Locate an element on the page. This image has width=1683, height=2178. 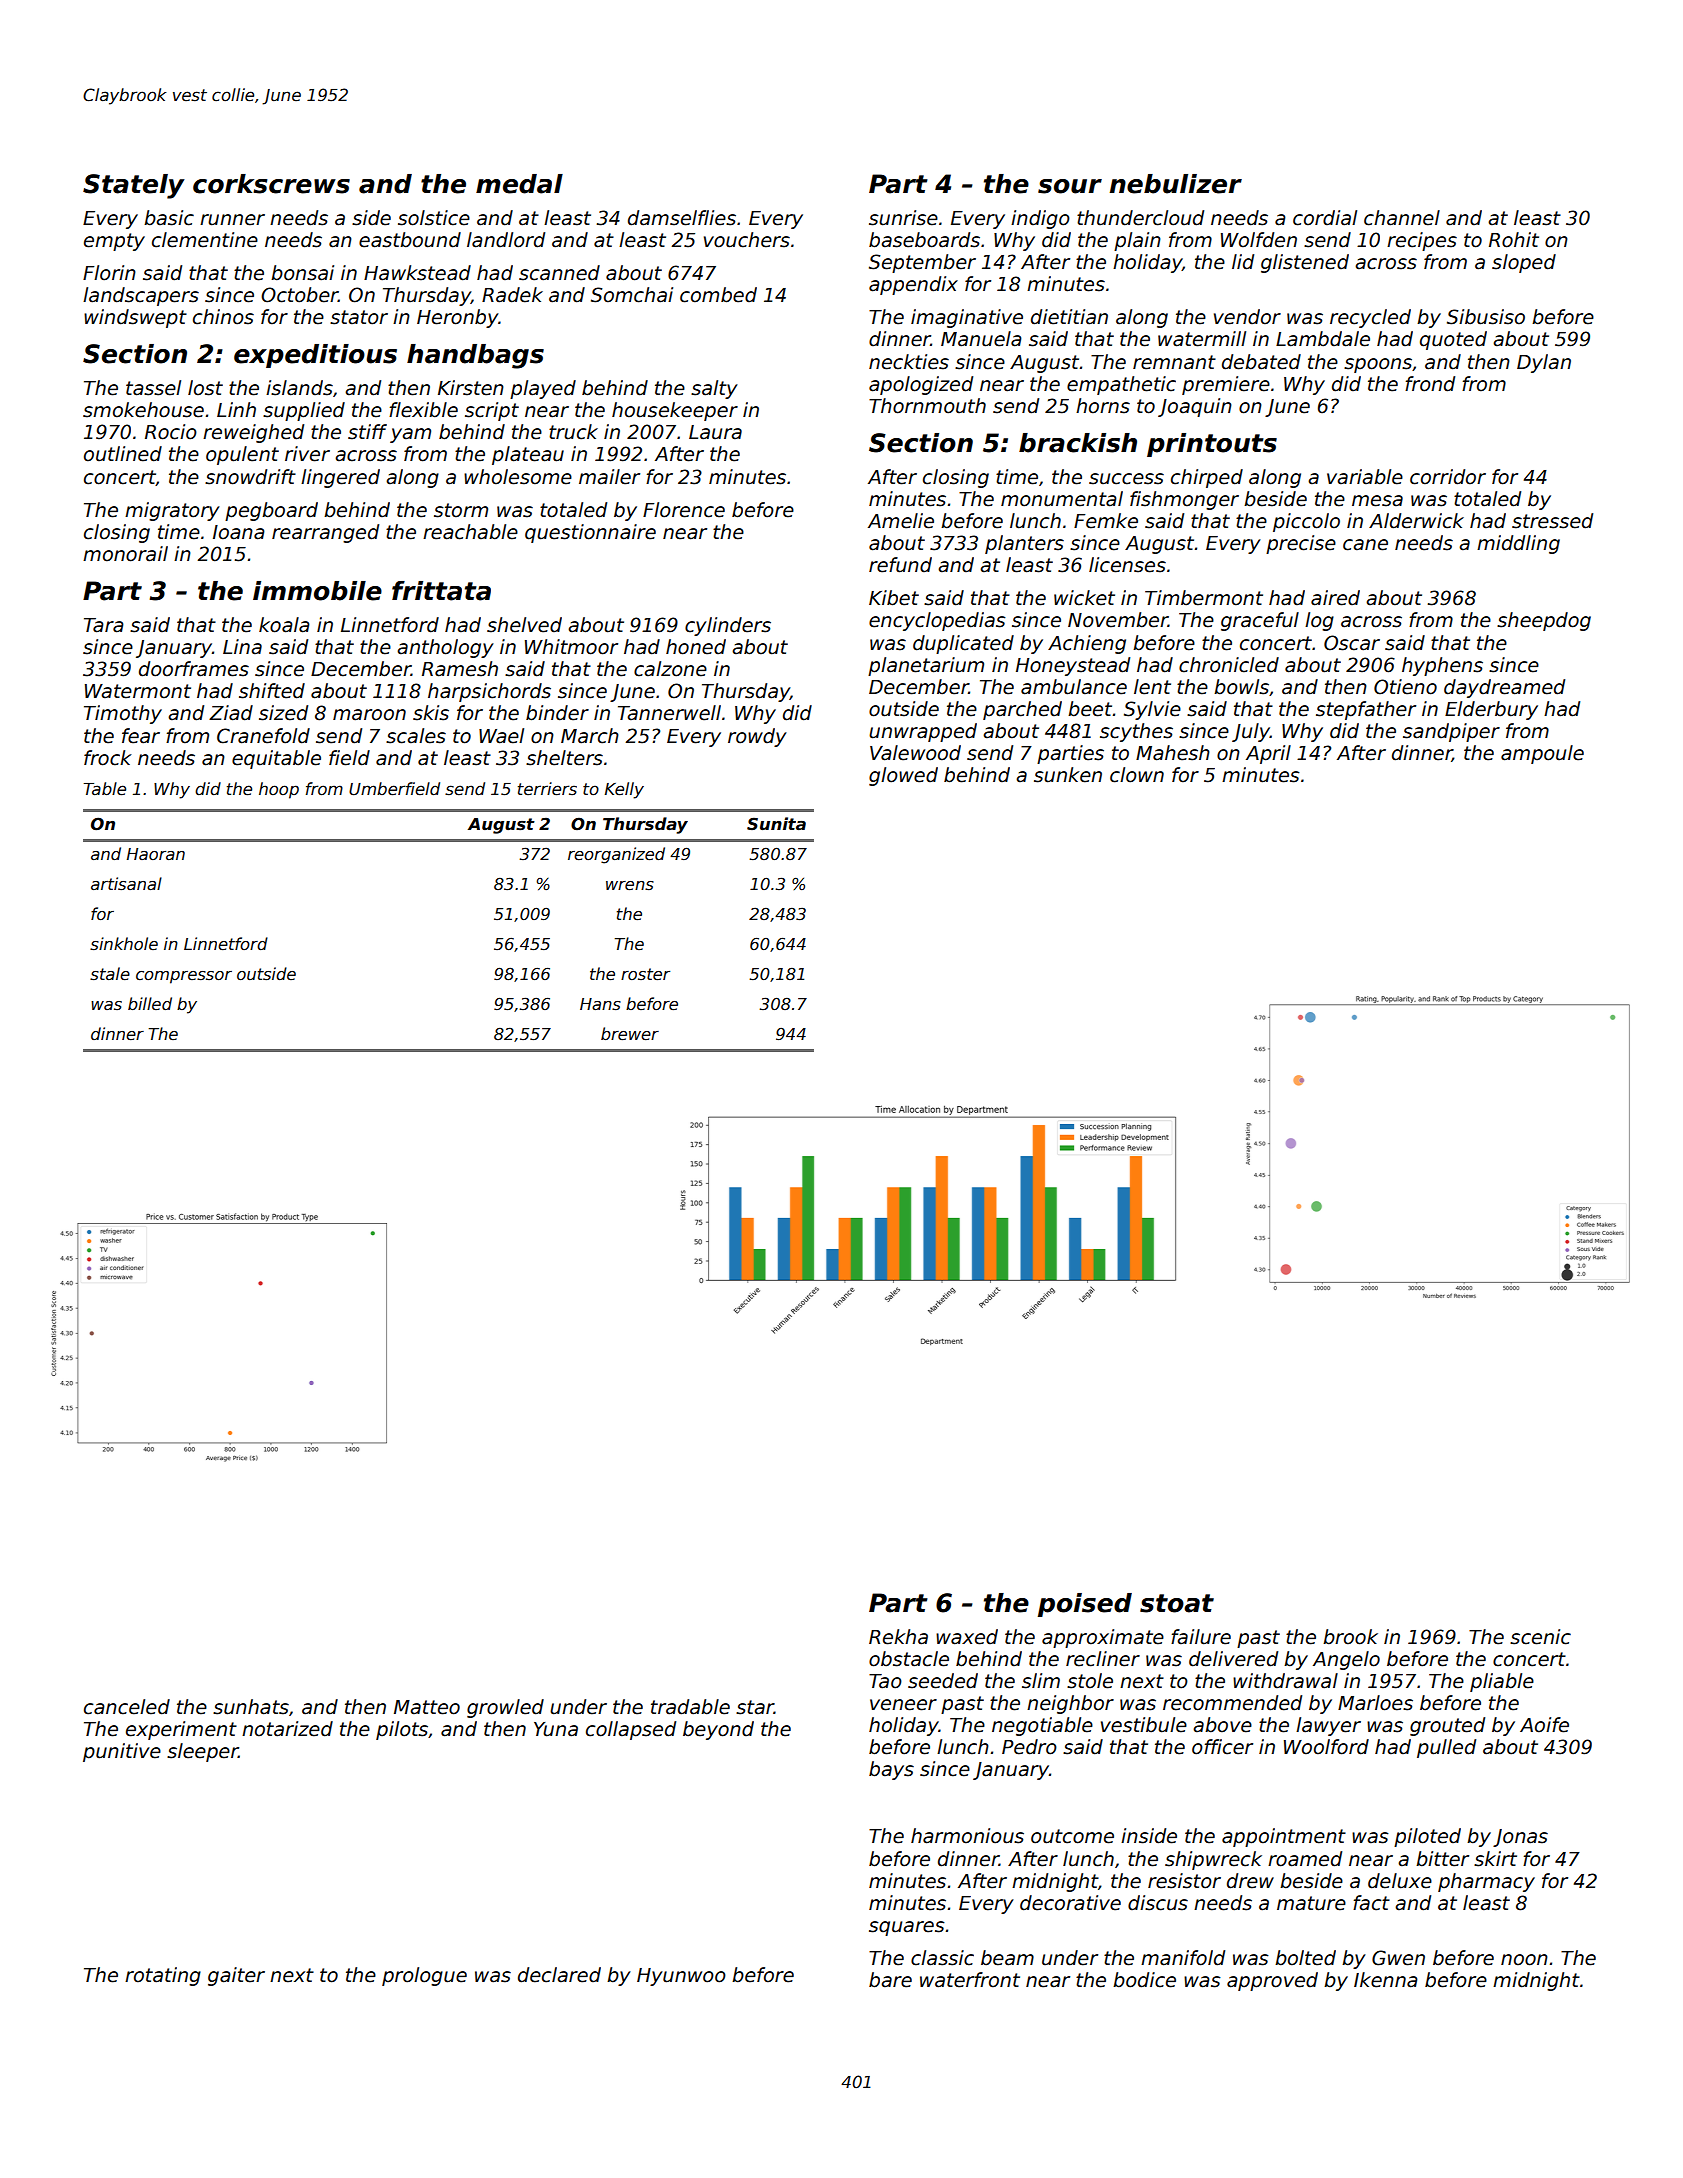
poised is located at coordinates (1085, 1605).
